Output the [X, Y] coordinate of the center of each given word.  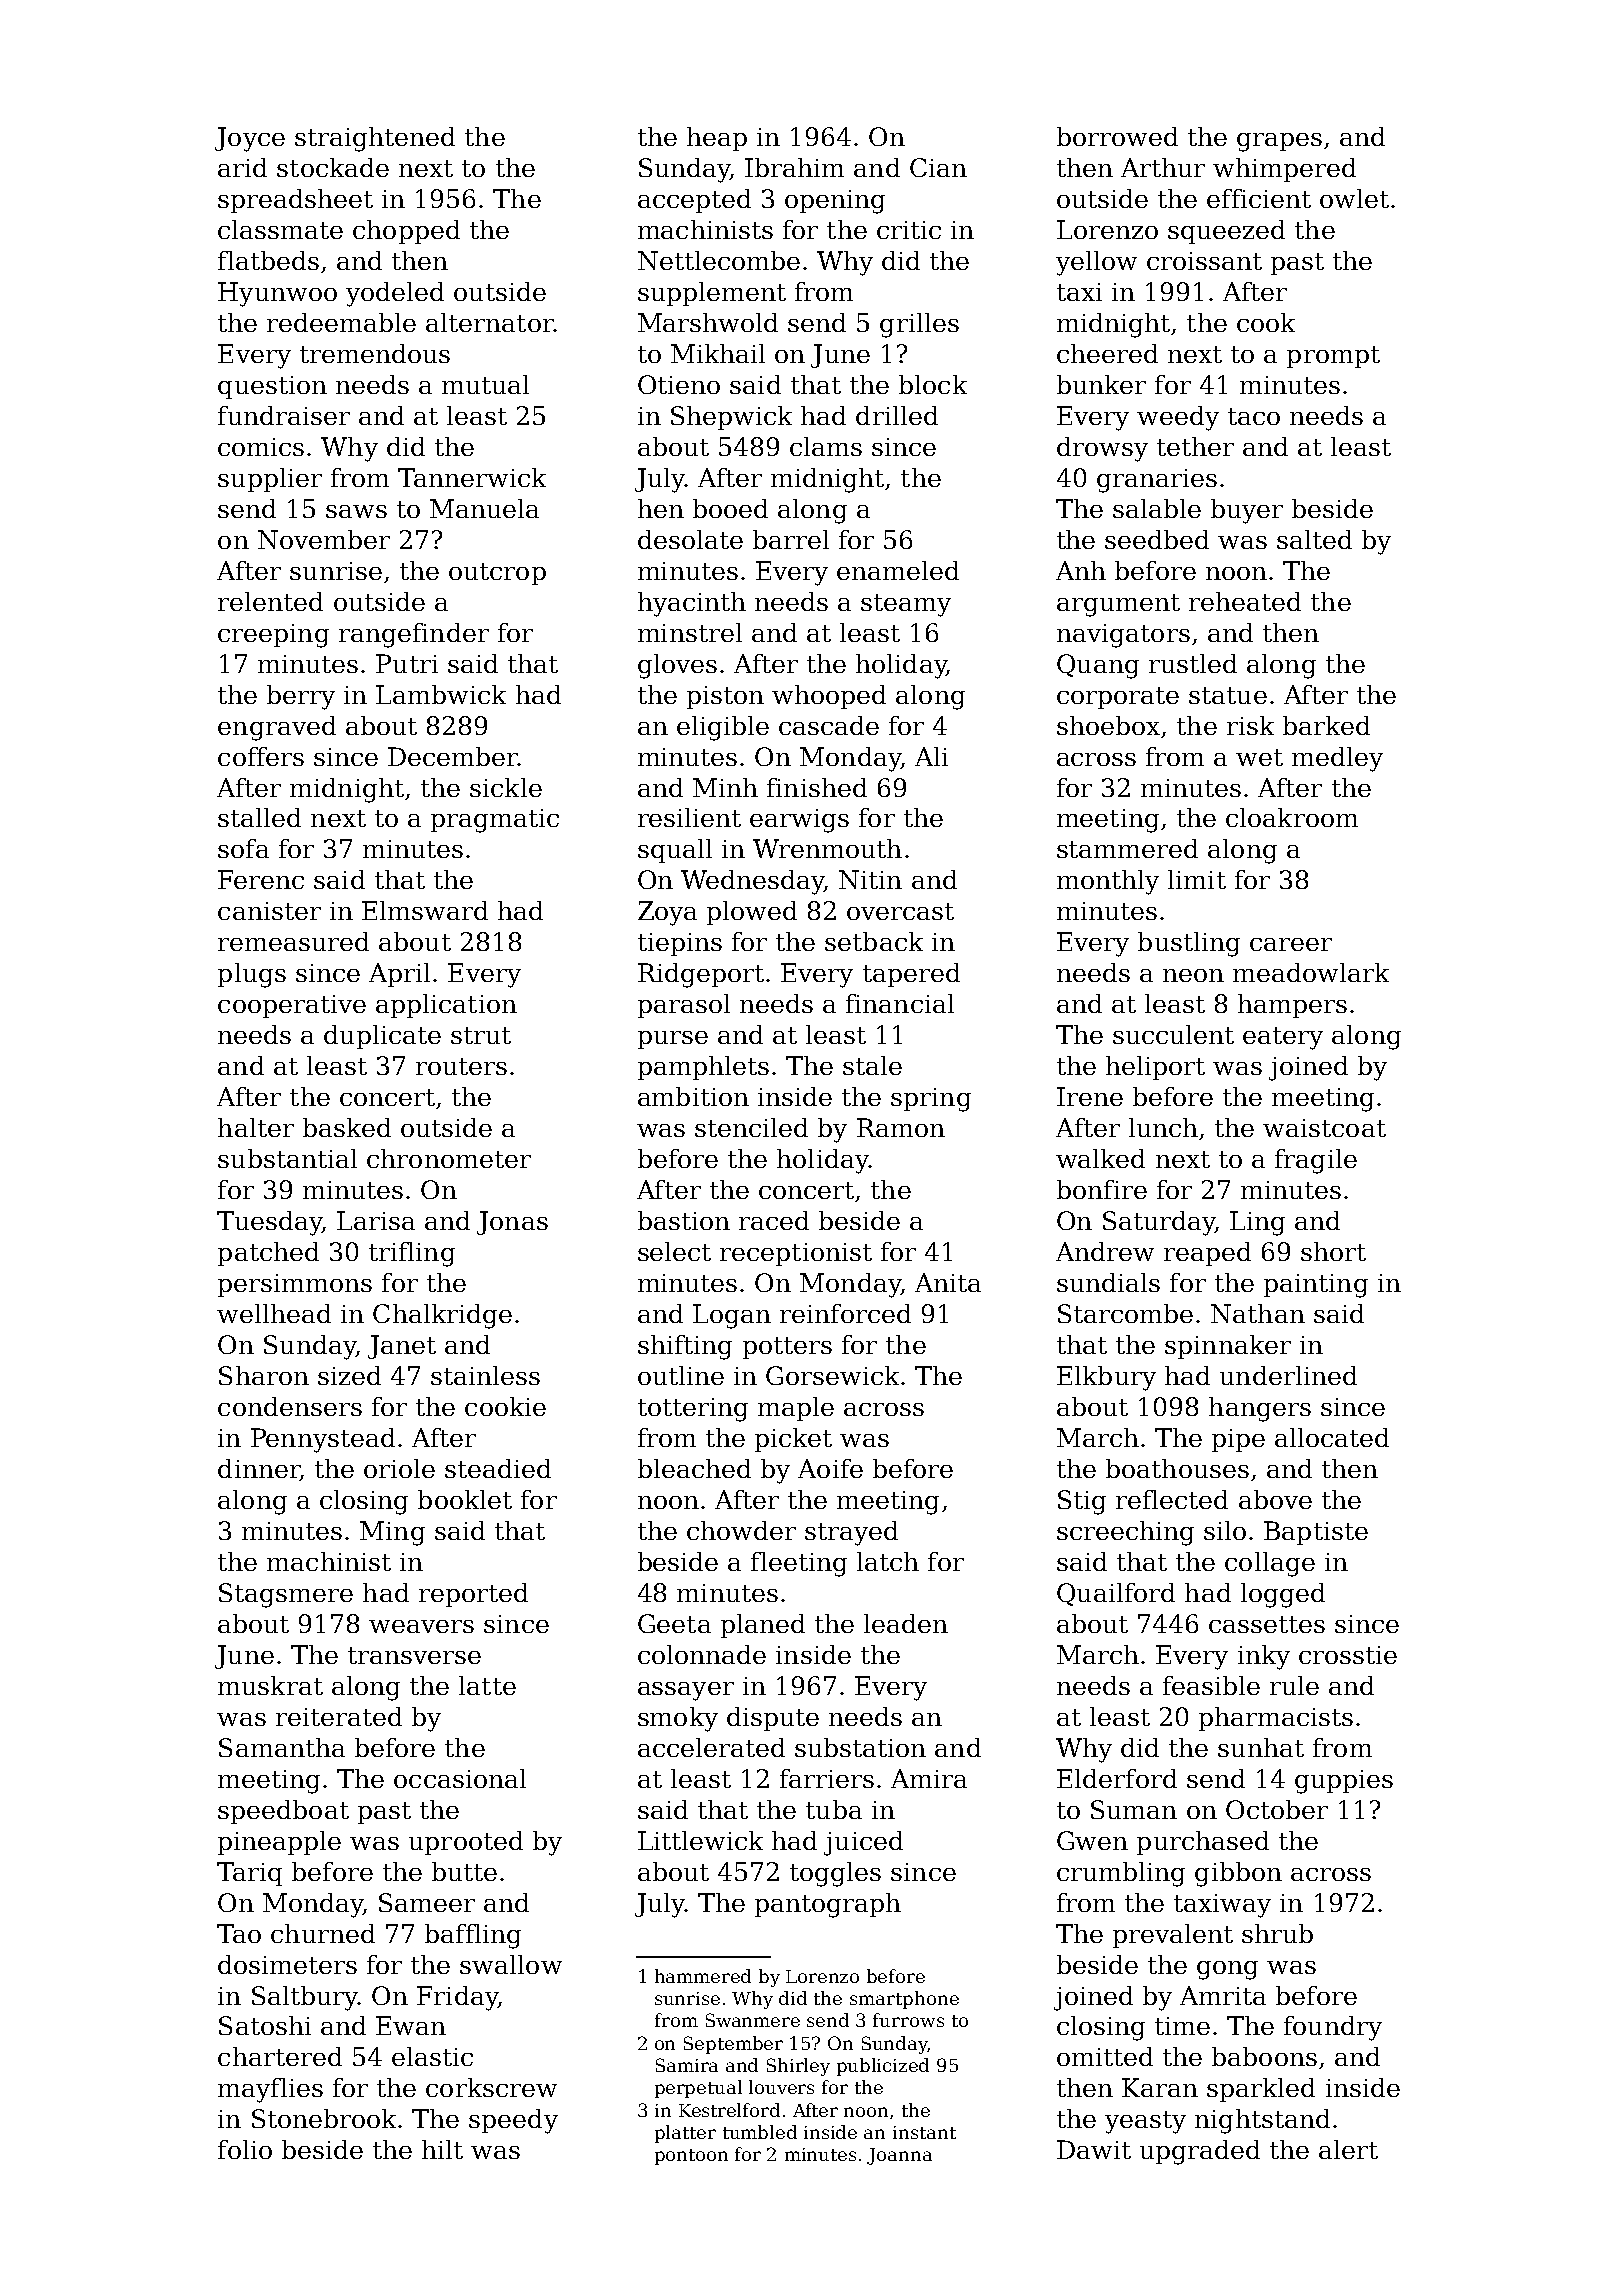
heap [717, 139]
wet [1259, 757]
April [399, 975]
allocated [1332, 1437]
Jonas [512, 1223]
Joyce [250, 139]
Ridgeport [701, 975]
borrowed [1117, 136]
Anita [948, 1282]
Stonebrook [324, 2118]
